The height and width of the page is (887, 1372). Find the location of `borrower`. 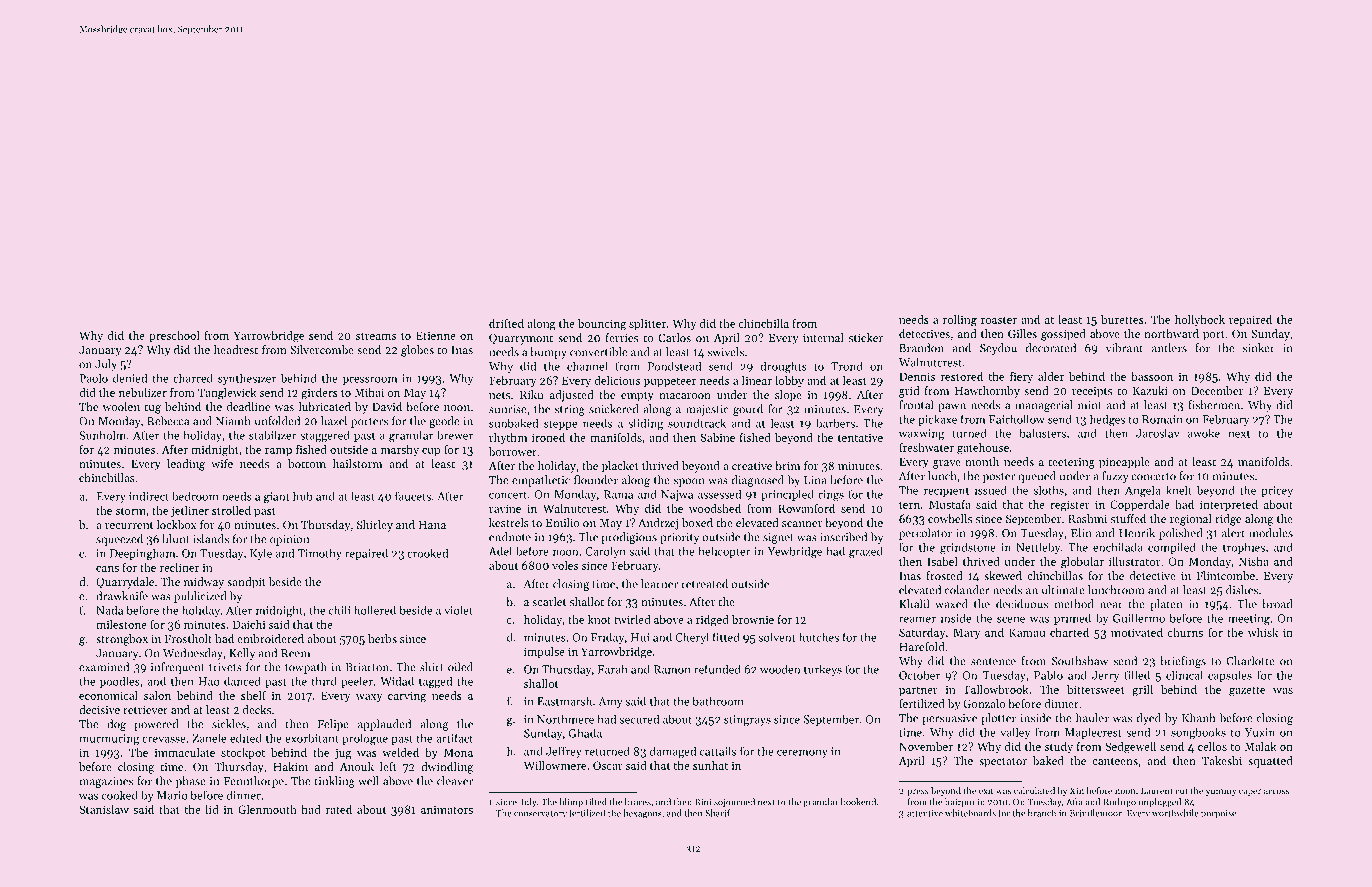

borrower is located at coordinates (513, 451).
